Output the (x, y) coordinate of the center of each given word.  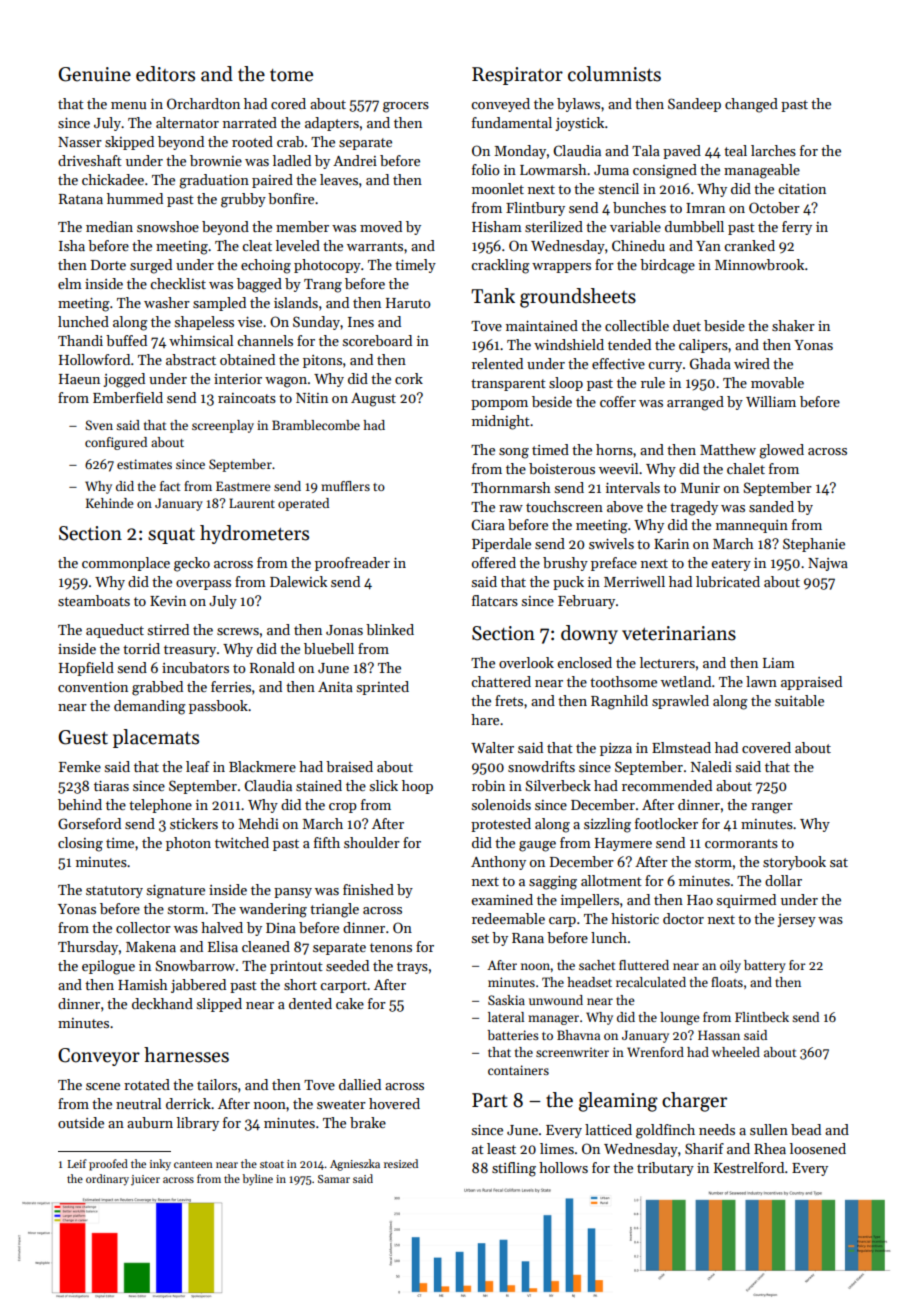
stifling (514, 1169)
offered (494, 562)
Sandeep (694, 105)
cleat (257, 245)
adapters (332, 124)
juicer (145, 1180)
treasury (190, 651)
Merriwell (634, 581)
